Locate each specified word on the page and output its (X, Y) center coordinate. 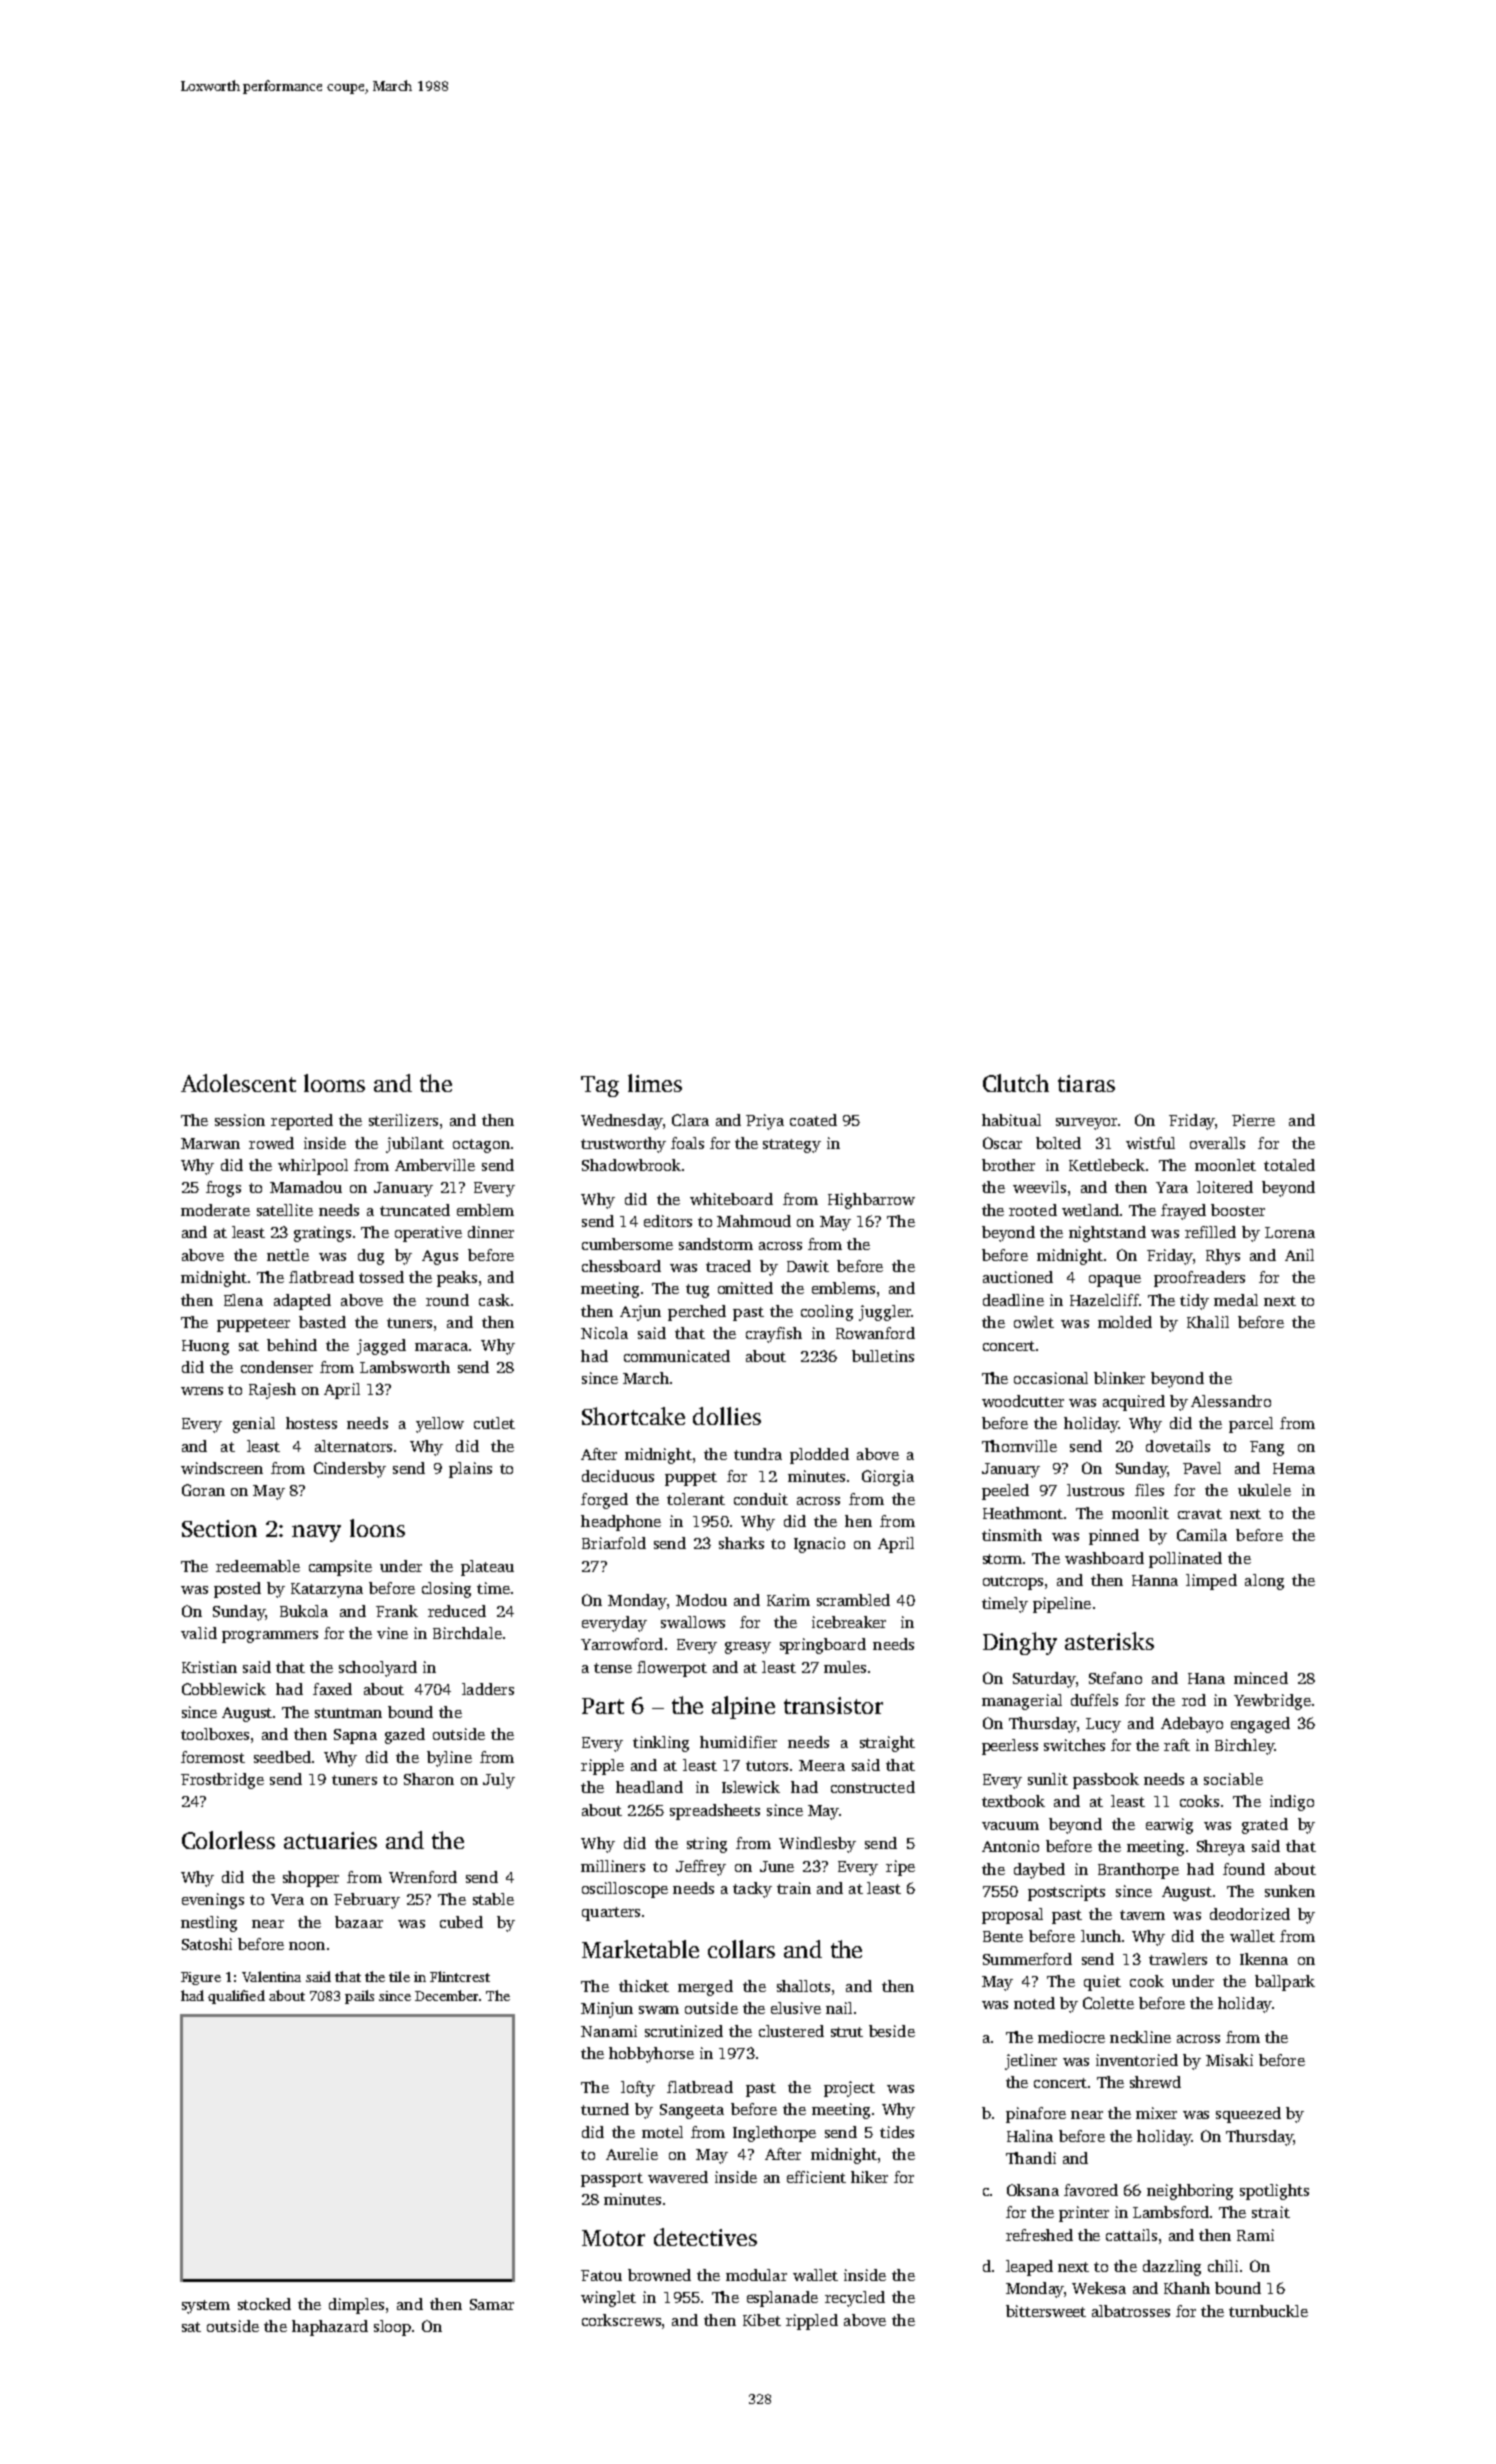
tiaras (1086, 1083)
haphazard (330, 2328)
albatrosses (1131, 2311)
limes (655, 1083)
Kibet (762, 2320)
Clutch (1016, 1083)
